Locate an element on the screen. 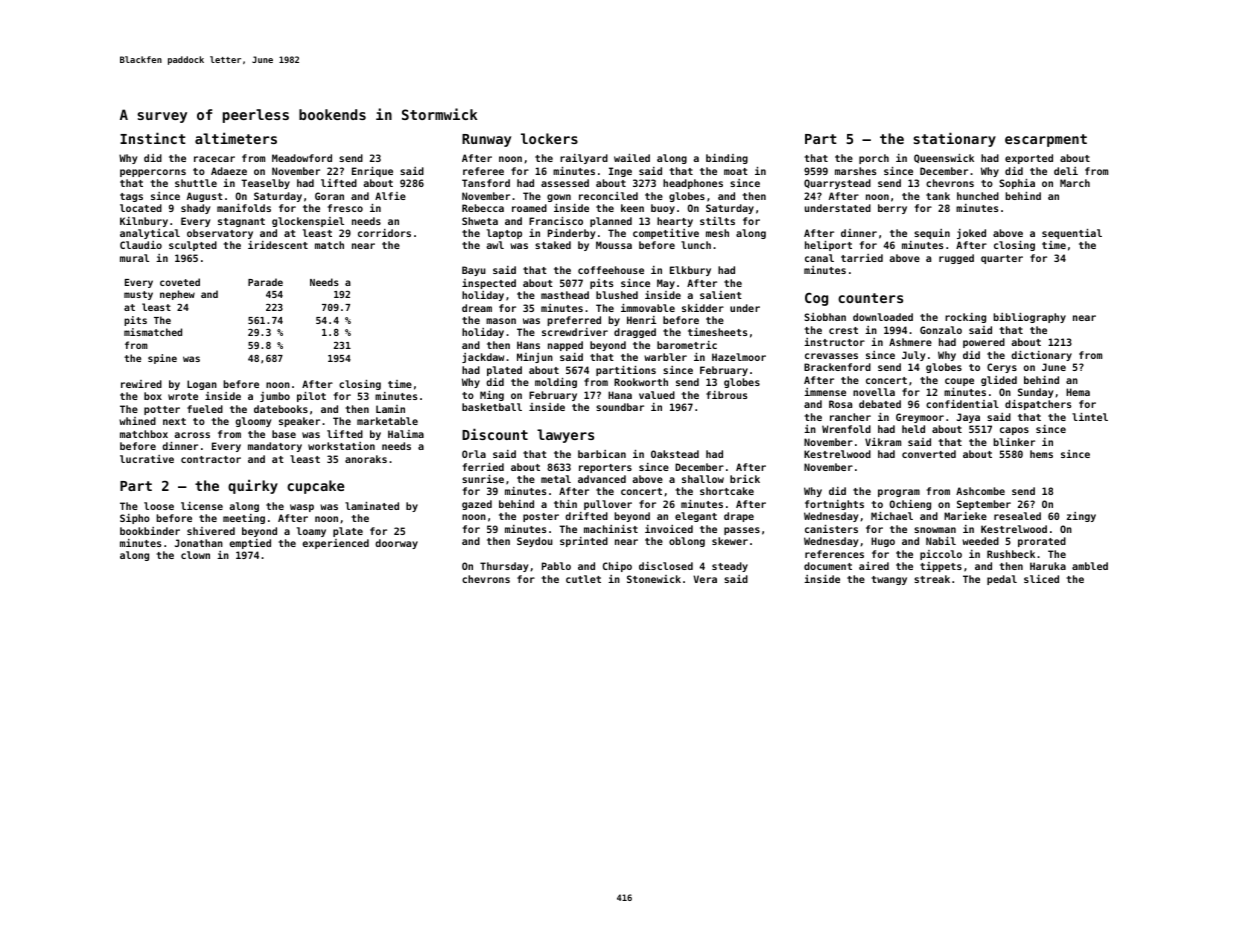 This screenshot has width=1233, height=952. bibliography is located at coordinates (1029, 318).
